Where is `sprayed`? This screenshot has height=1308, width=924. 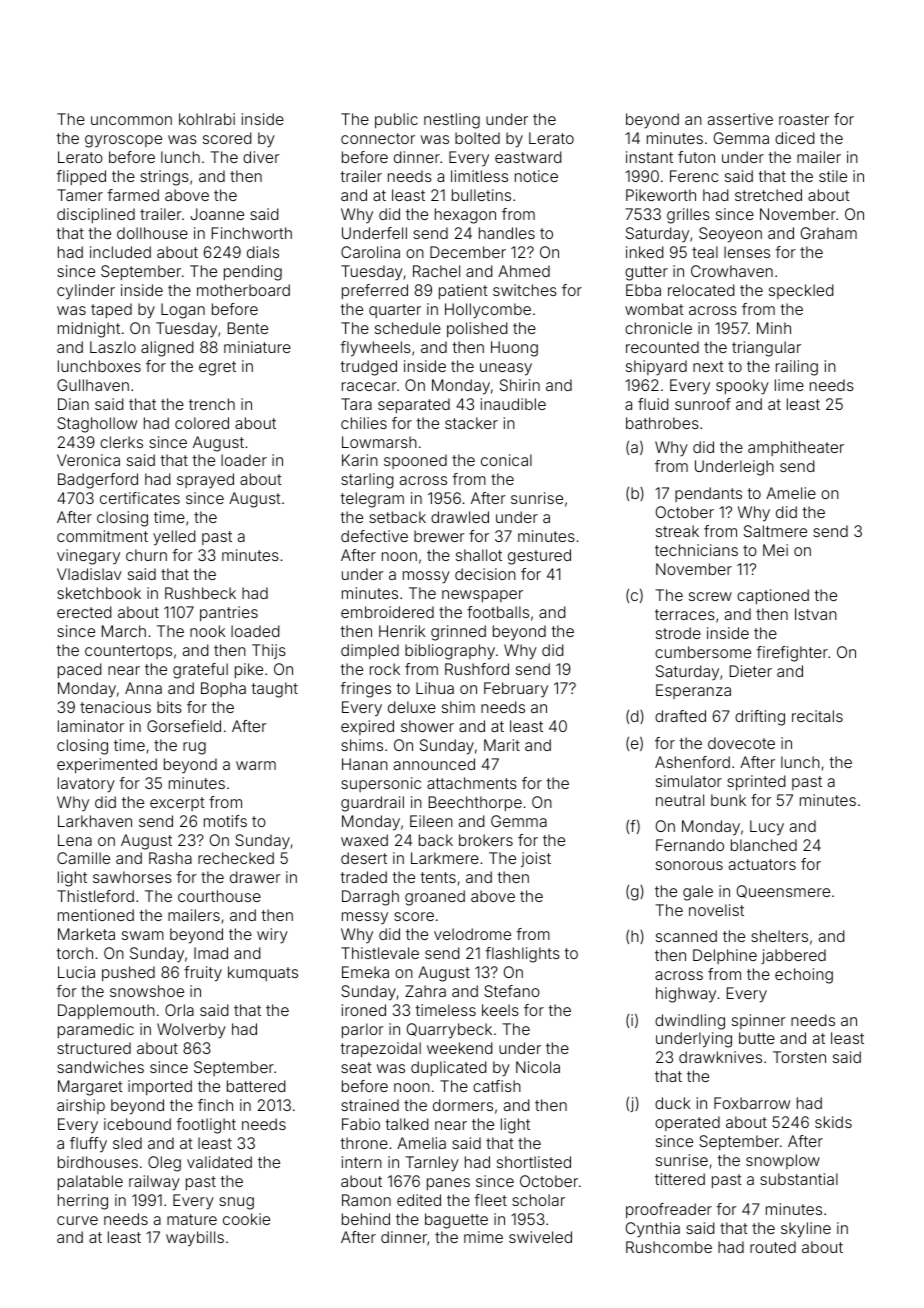 sprayed is located at coordinates (205, 481).
